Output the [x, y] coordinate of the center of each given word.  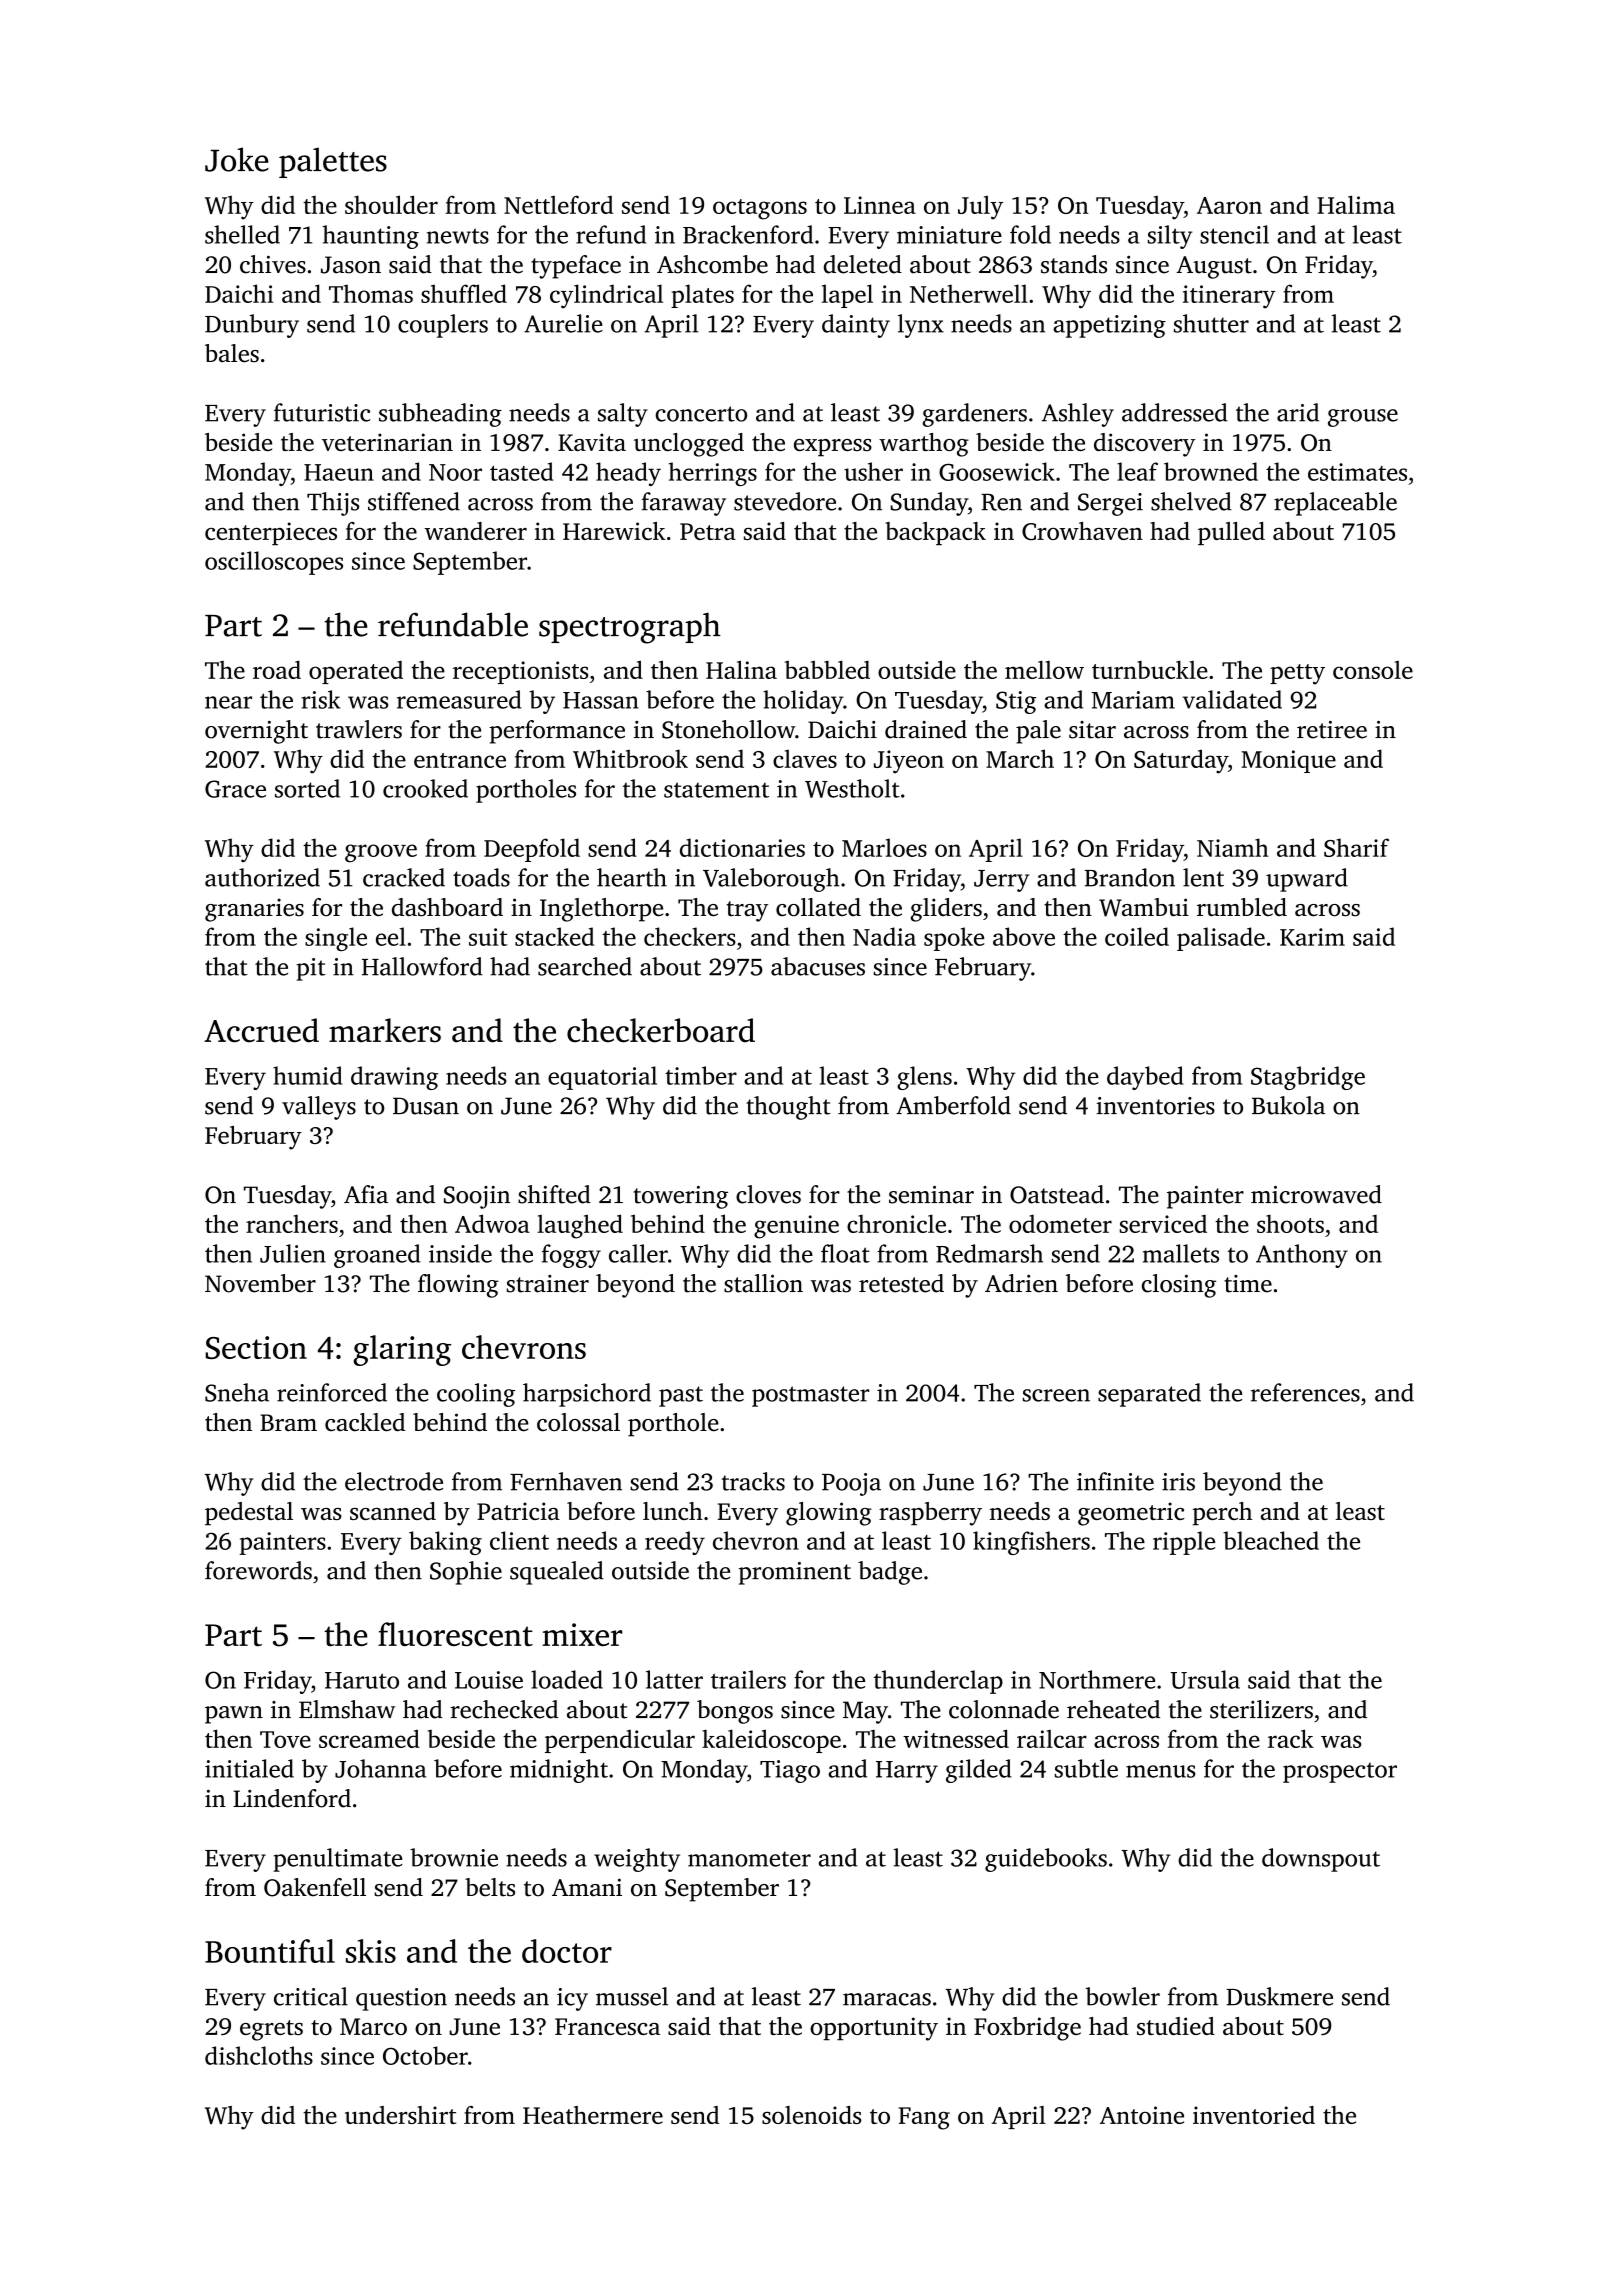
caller [638, 1253]
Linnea [880, 205]
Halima [1356, 204]
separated [1149, 1395]
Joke [237, 159]
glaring [402, 1350]
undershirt [400, 2115]
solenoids [811, 2115]
